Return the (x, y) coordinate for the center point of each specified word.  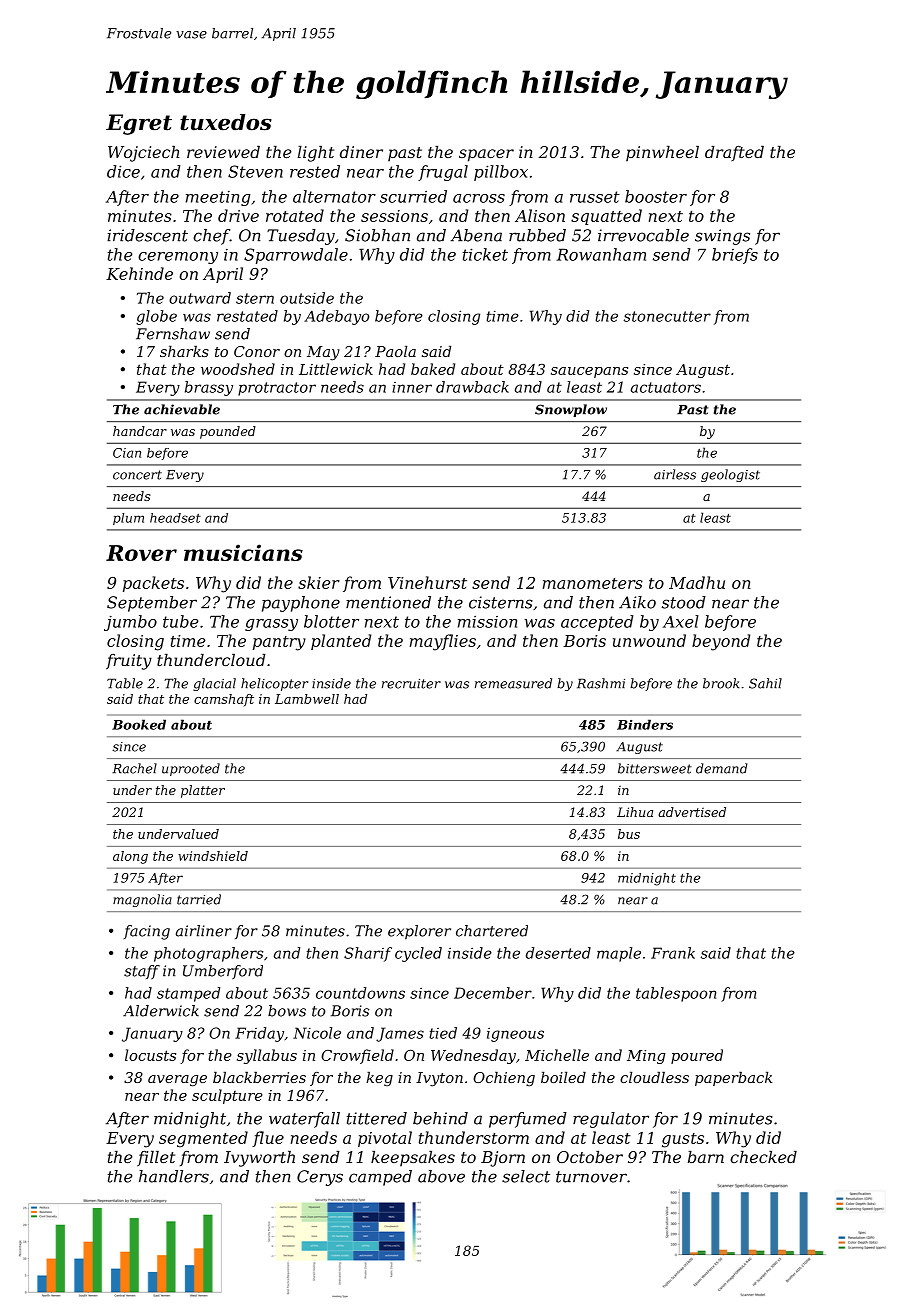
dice (123, 171)
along (130, 857)
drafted (734, 153)
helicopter (274, 684)
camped (380, 1178)
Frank (673, 953)
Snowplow (571, 410)
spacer (486, 155)
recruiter (411, 684)
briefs (735, 256)
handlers (174, 1176)
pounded (228, 432)
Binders (645, 724)
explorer (419, 932)
